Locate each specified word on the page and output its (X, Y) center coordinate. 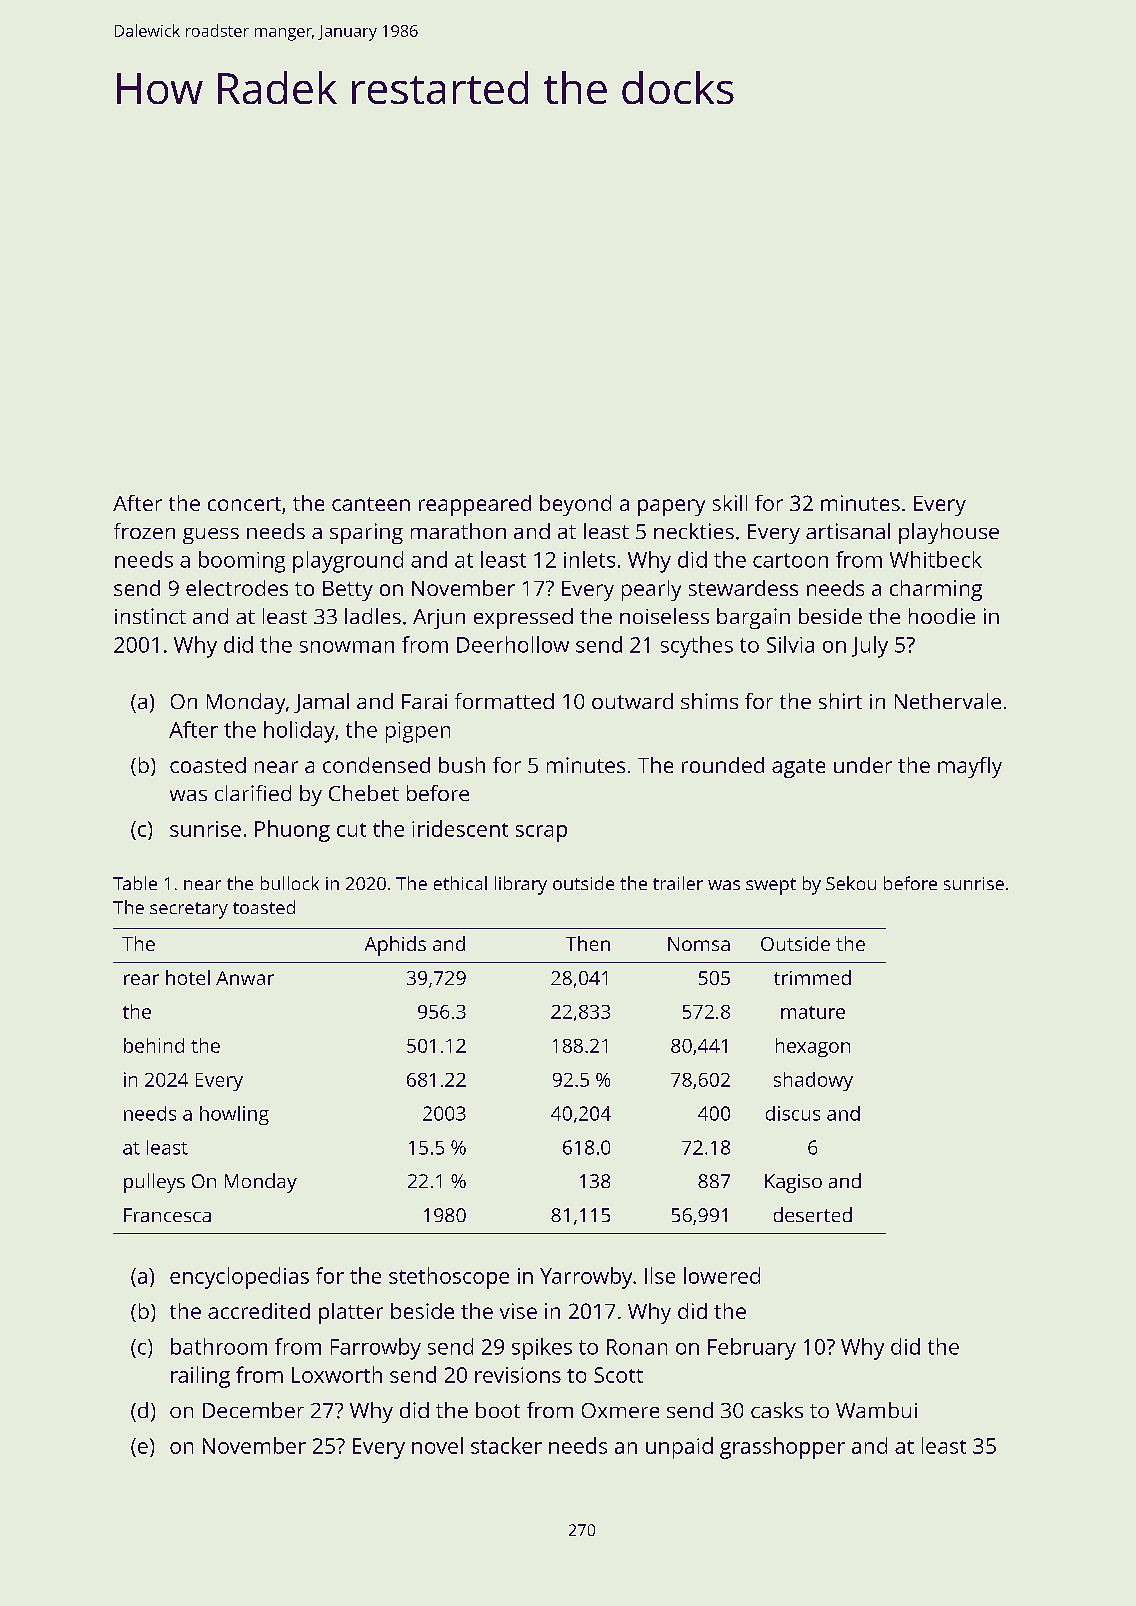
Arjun (439, 619)
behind (154, 1045)
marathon (458, 531)
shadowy (813, 1081)
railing (200, 1377)
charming (936, 590)
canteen (371, 504)
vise (518, 1311)
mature (813, 1012)
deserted (813, 1214)
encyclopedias (239, 1278)
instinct (150, 616)
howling (234, 1115)
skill (730, 503)
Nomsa (699, 944)
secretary (189, 910)
